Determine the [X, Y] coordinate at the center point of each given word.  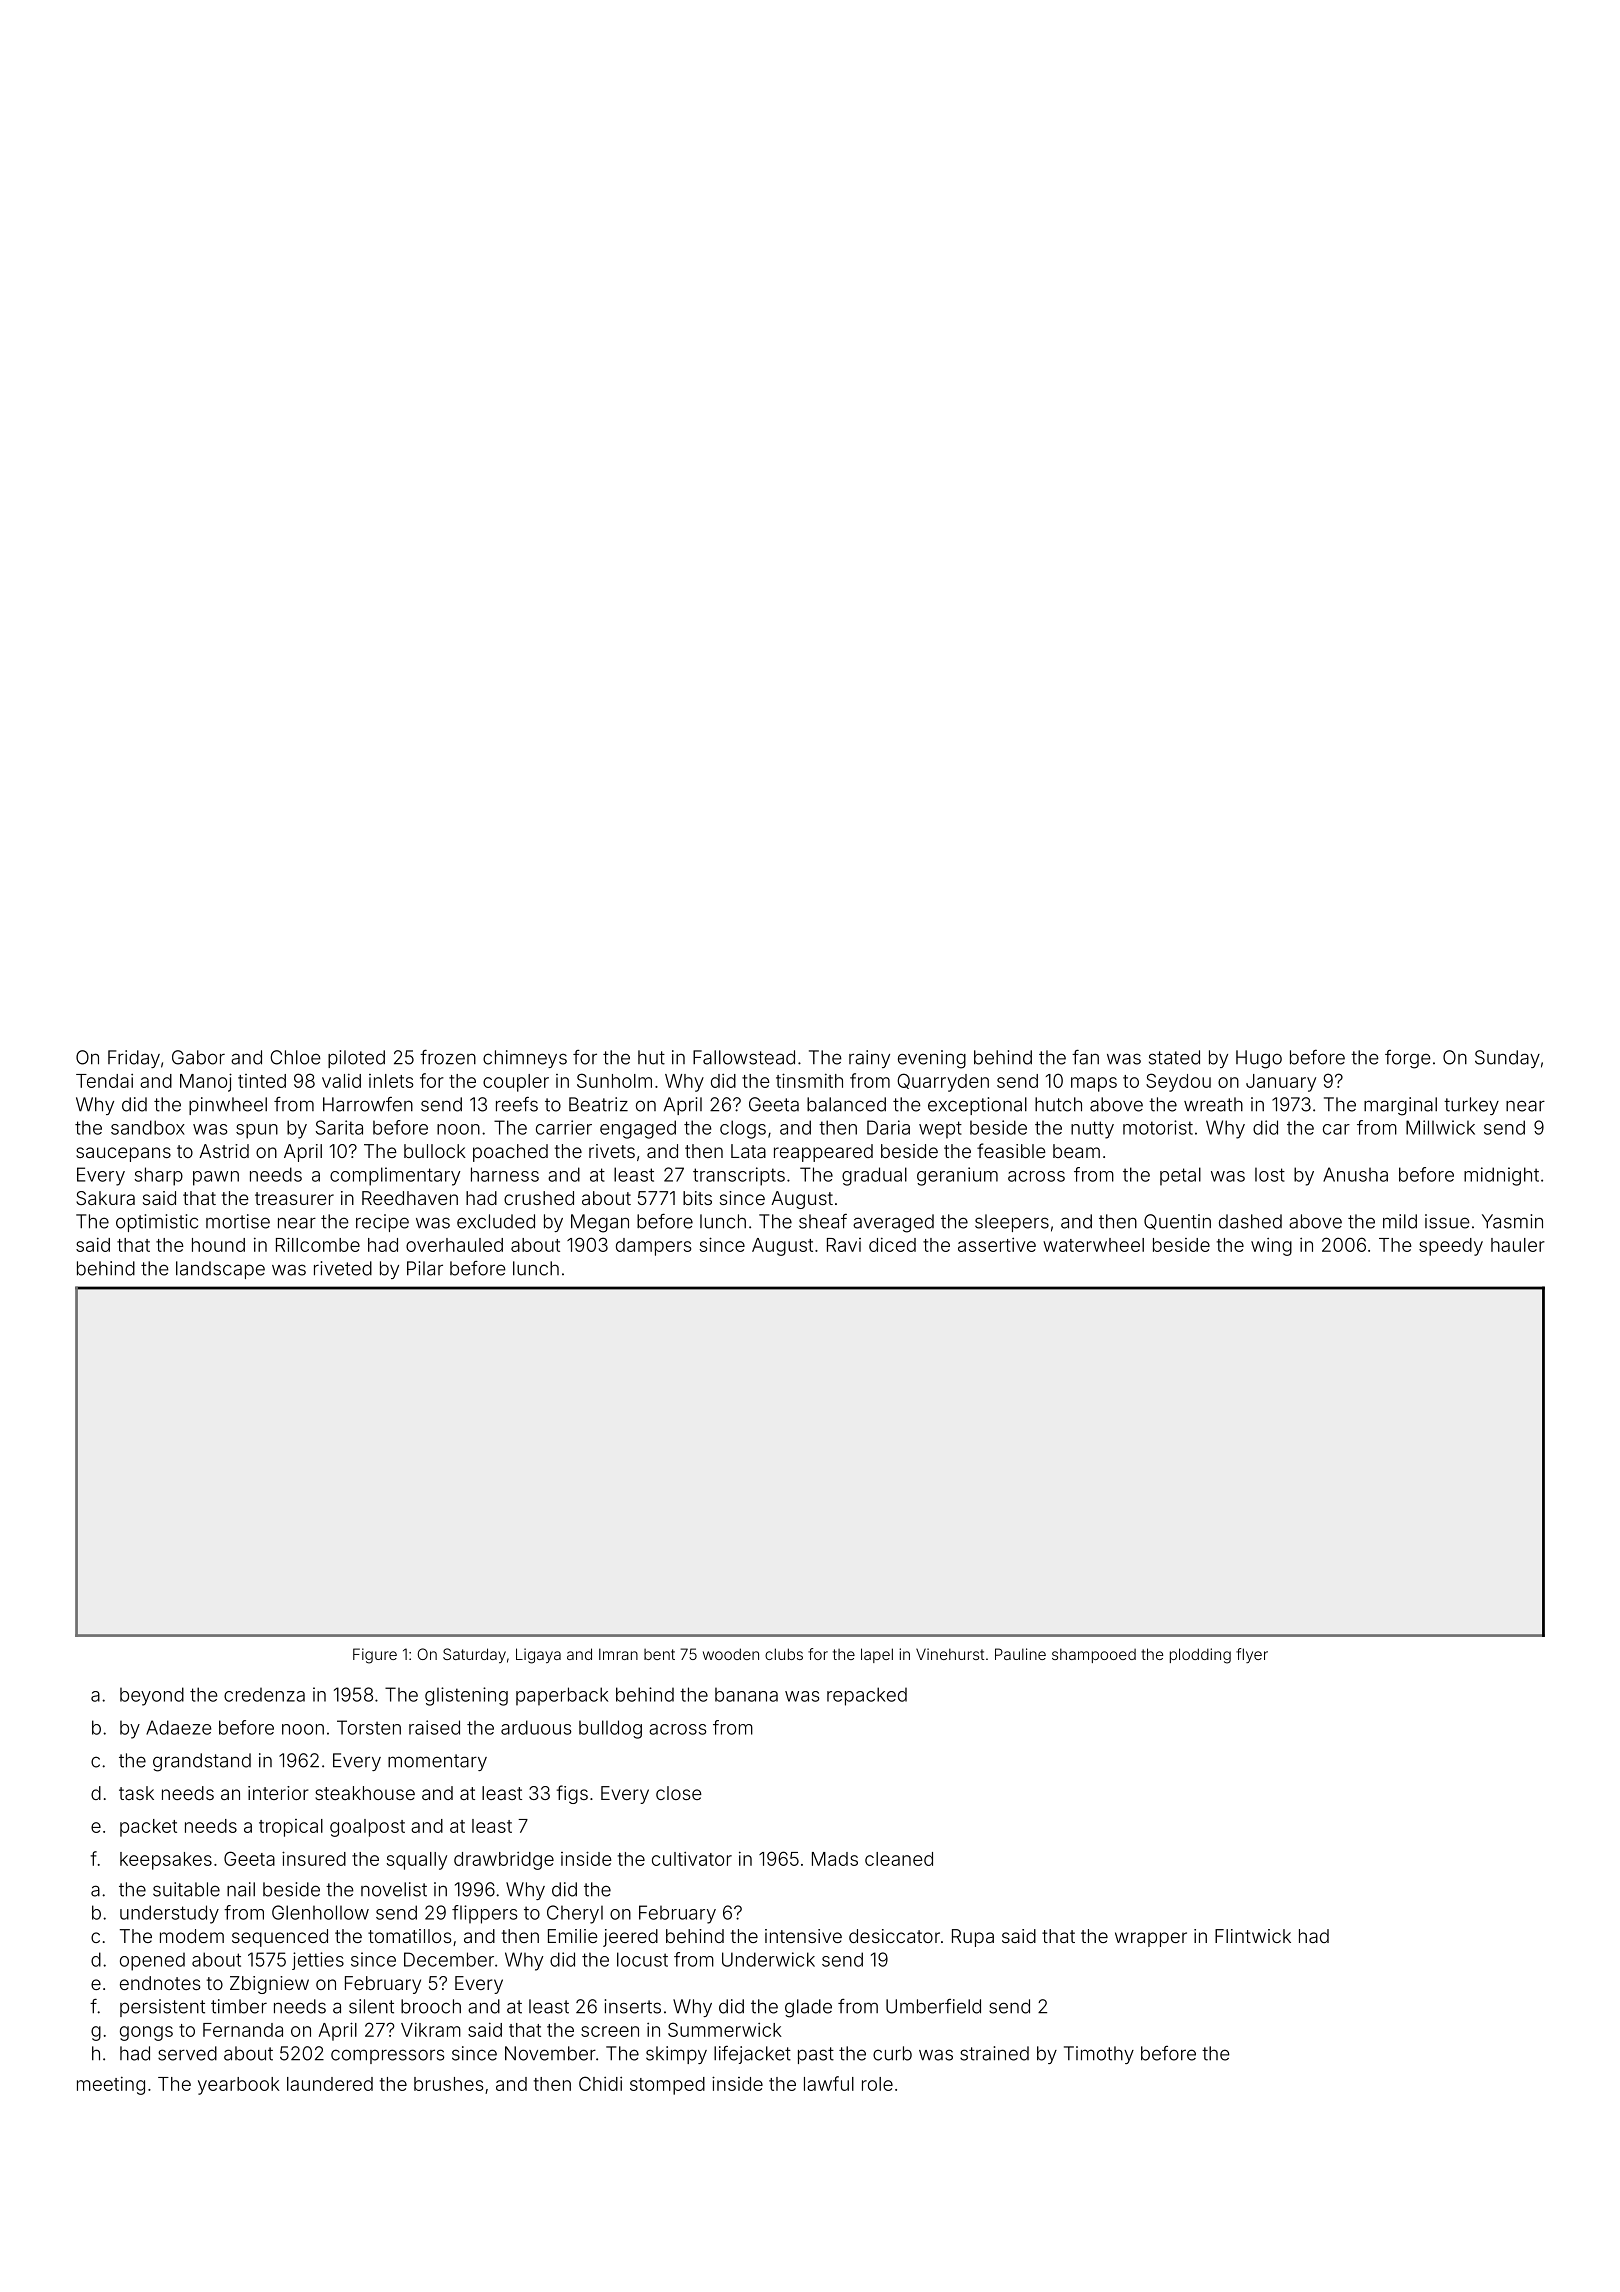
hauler [1518, 1245]
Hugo [1259, 1059]
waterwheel [1093, 1245]
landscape [220, 1270]
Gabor [198, 1057]
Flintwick [1253, 1936]
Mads [835, 1859]
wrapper [1151, 1939]
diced [892, 1244]
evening [932, 1059]
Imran [618, 1654]
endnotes [160, 1983]
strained [994, 2053]
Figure [375, 1656]
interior [278, 1793]
